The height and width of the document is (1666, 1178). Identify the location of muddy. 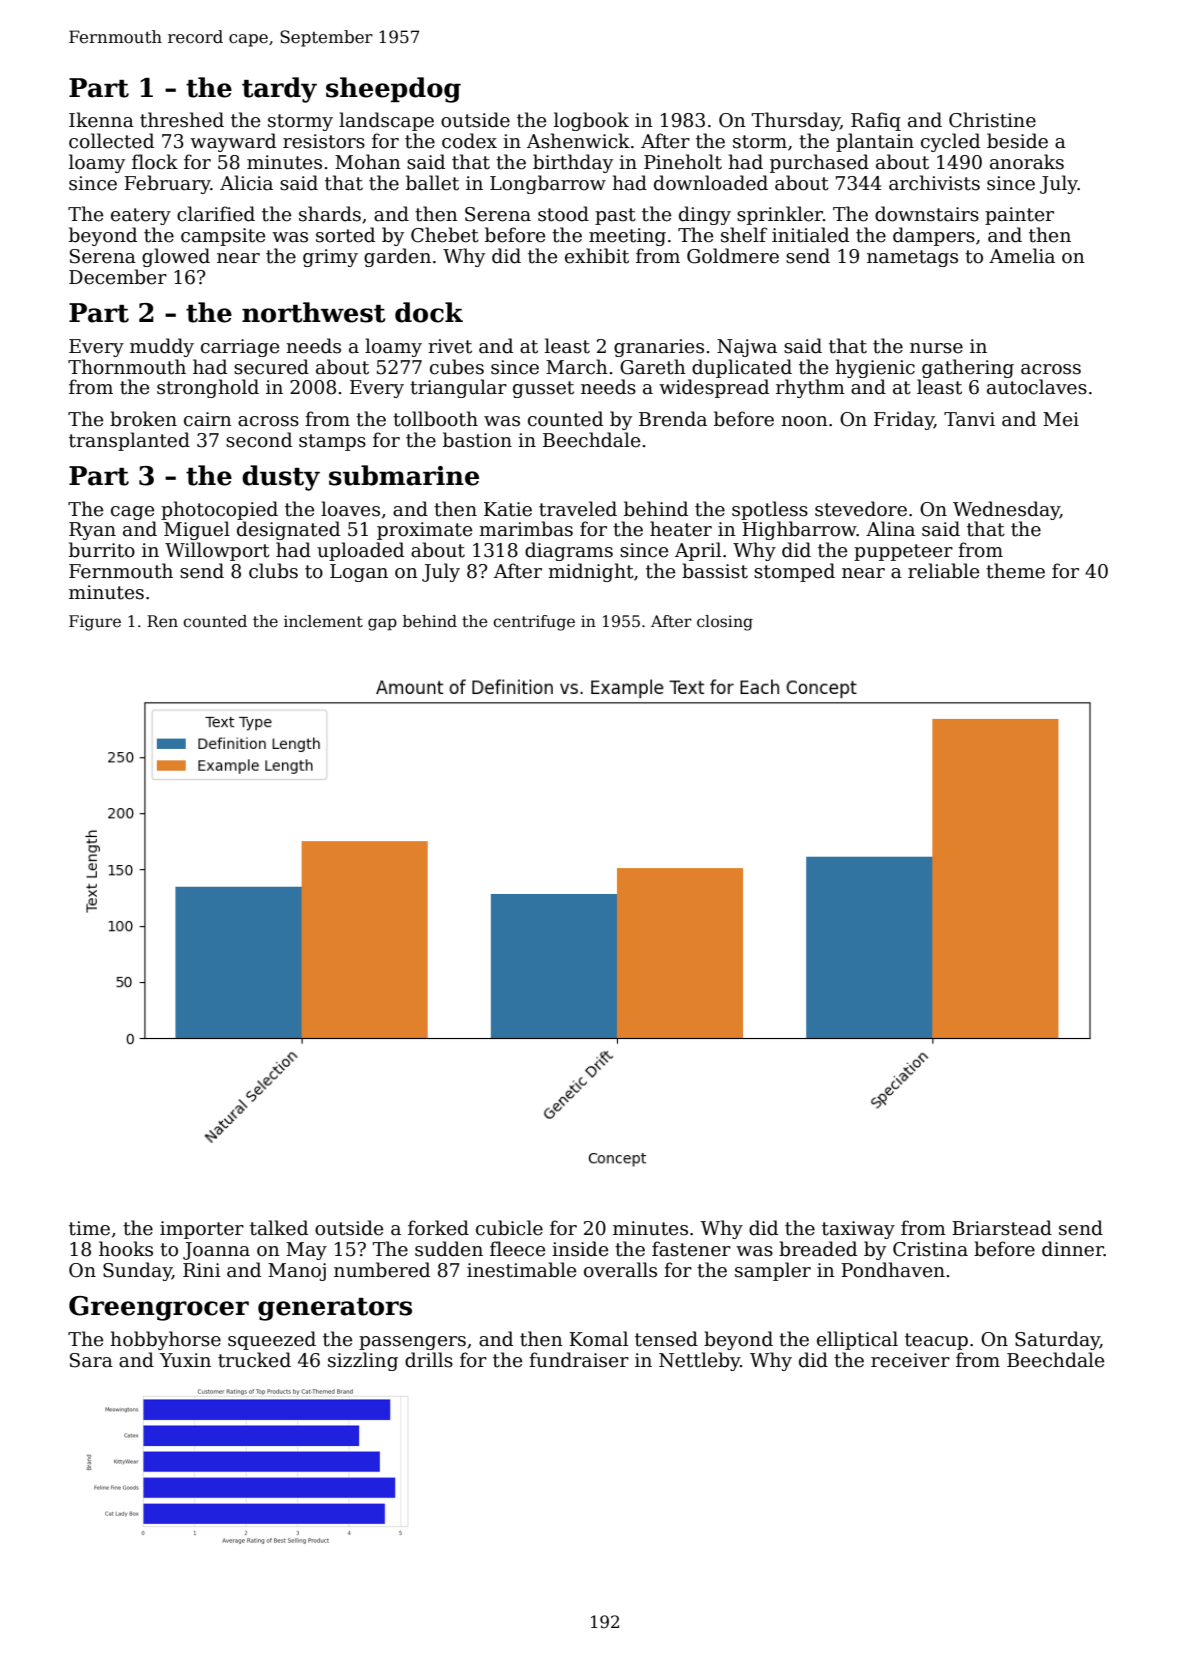
(162, 347).
